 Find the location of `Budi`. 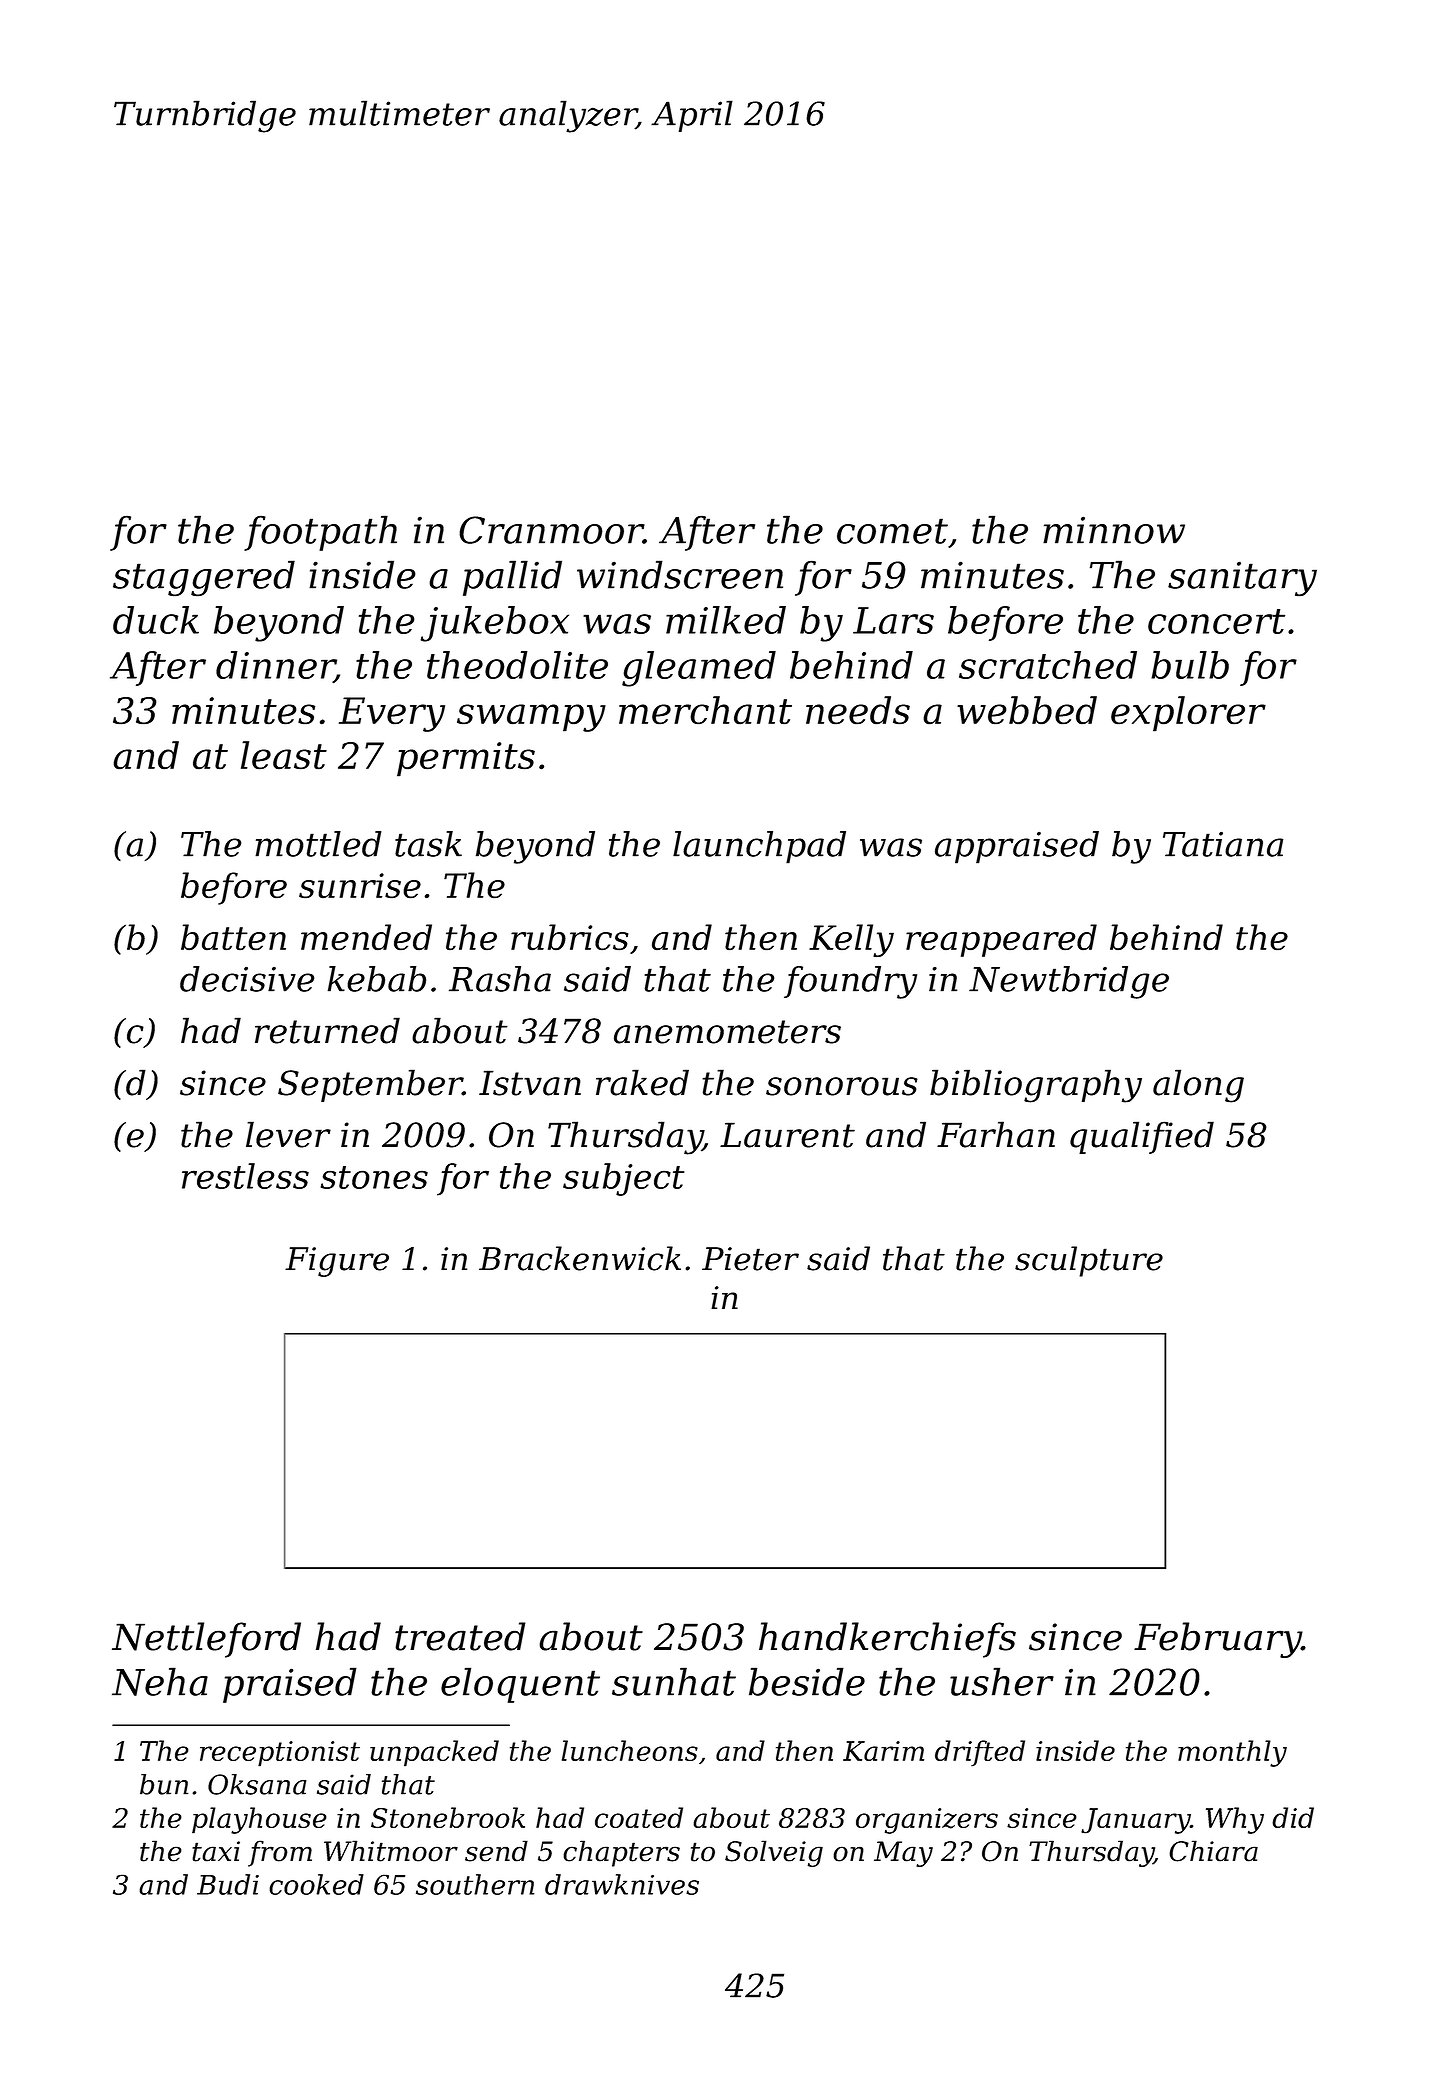

Budi is located at coordinates (228, 1884).
